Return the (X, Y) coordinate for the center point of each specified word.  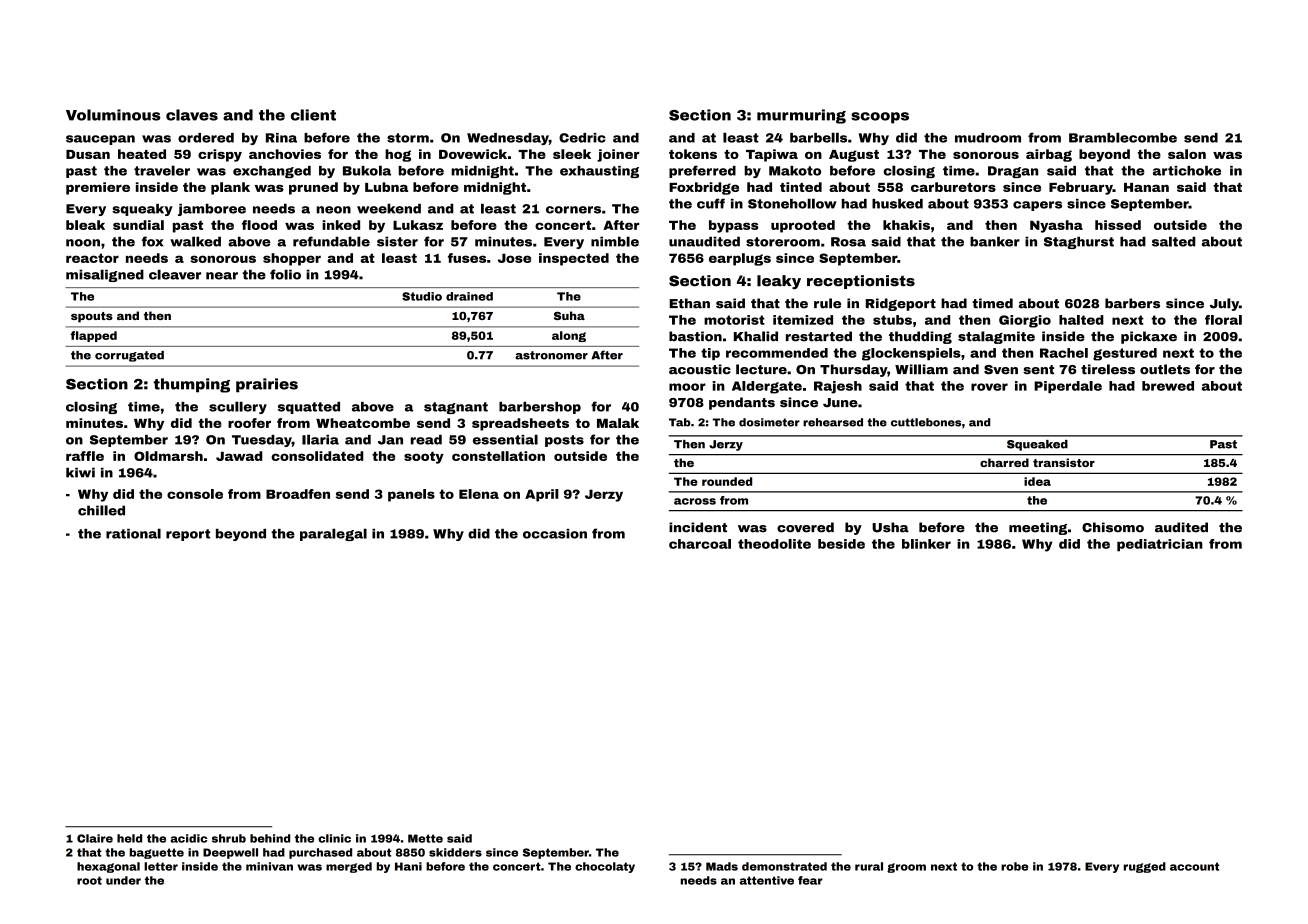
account (1194, 866)
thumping (192, 385)
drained (469, 296)
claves (192, 115)
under (123, 880)
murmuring (801, 116)
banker (995, 241)
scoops (880, 118)
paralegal (333, 534)
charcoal (700, 544)
